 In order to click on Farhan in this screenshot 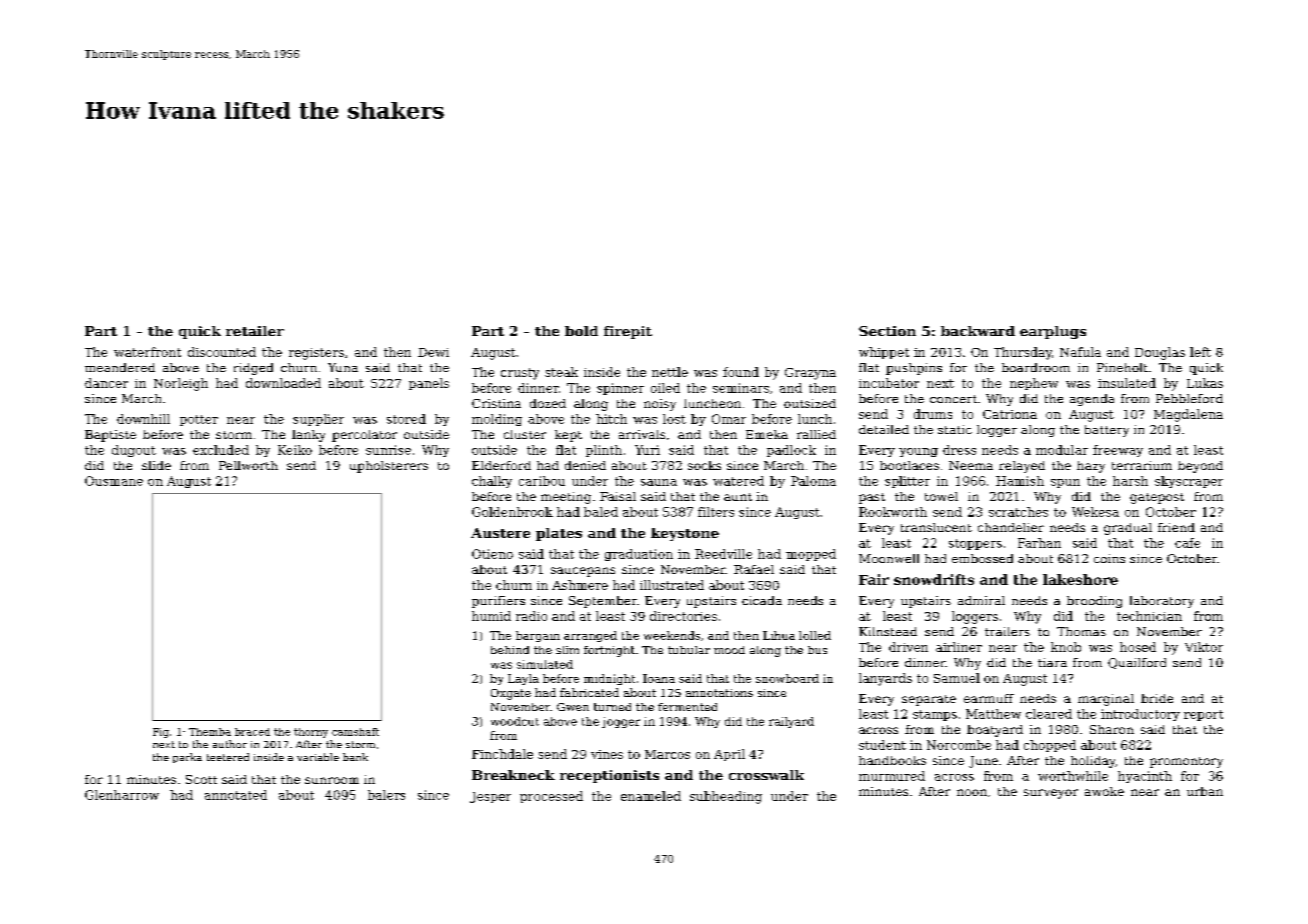, I will do `click(1039, 543)`.
